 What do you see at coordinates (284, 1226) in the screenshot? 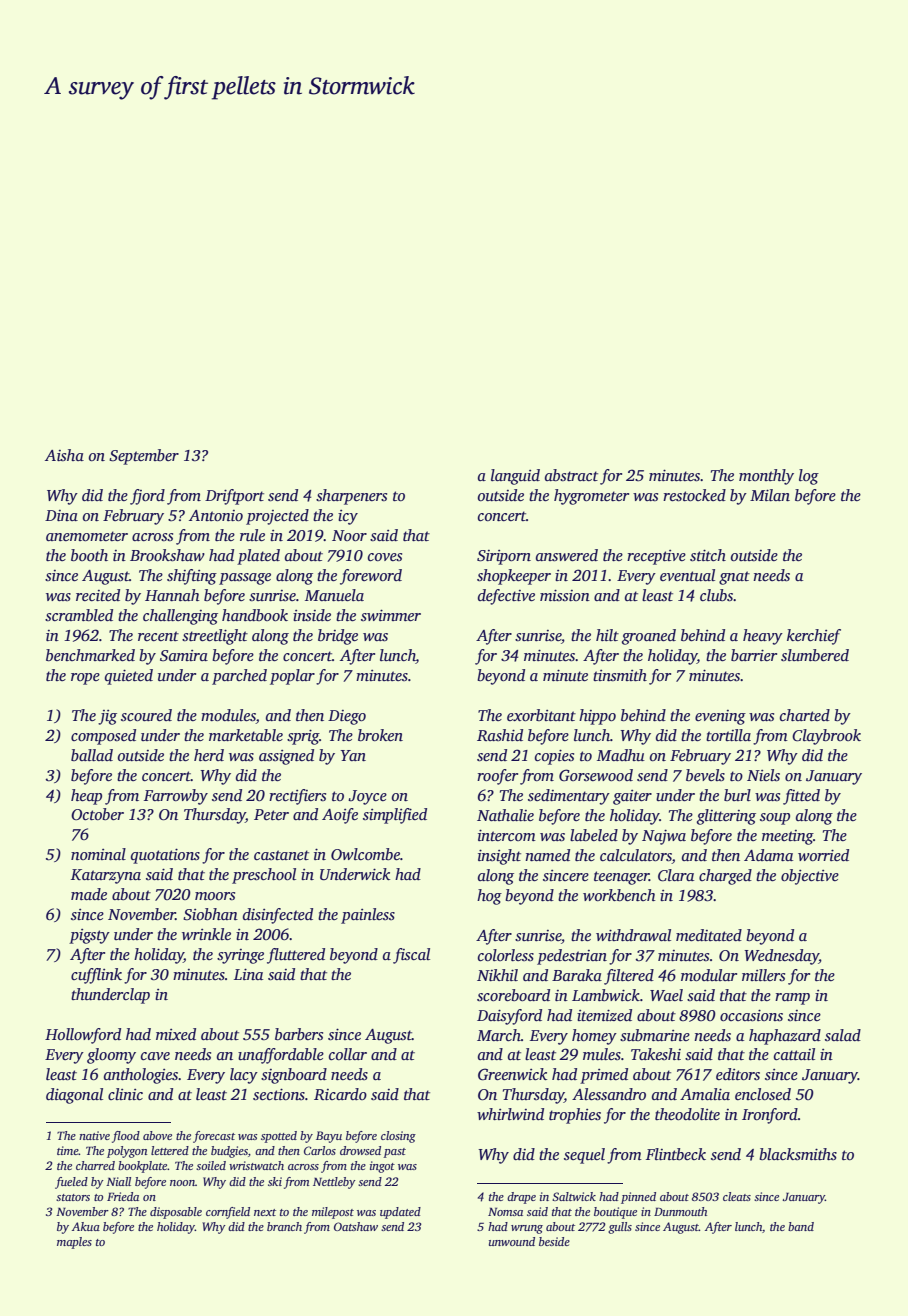
I see `branch` at bounding box center [284, 1226].
